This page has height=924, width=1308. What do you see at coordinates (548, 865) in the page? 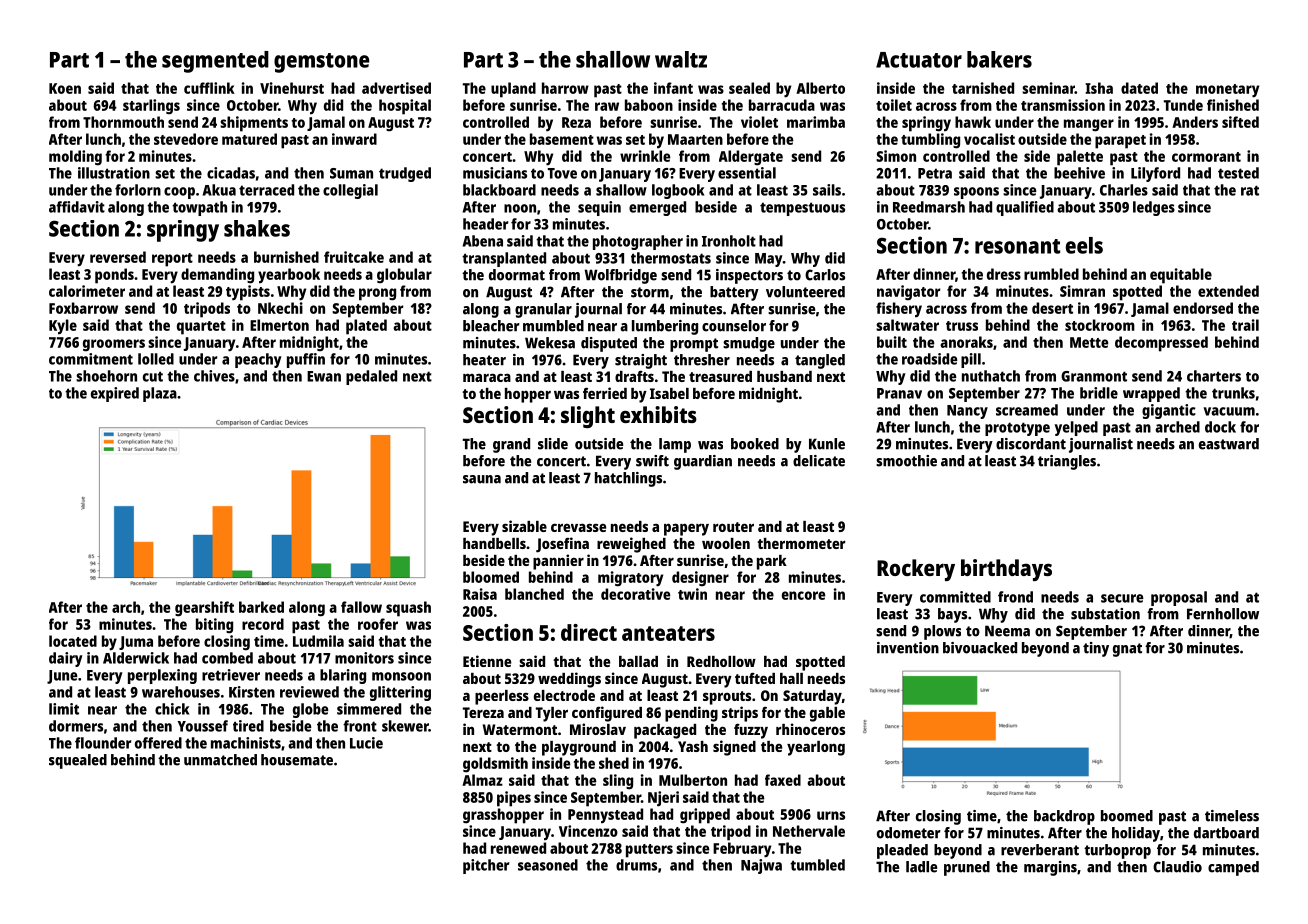
I see `seasoned` at bounding box center [548, 865].
